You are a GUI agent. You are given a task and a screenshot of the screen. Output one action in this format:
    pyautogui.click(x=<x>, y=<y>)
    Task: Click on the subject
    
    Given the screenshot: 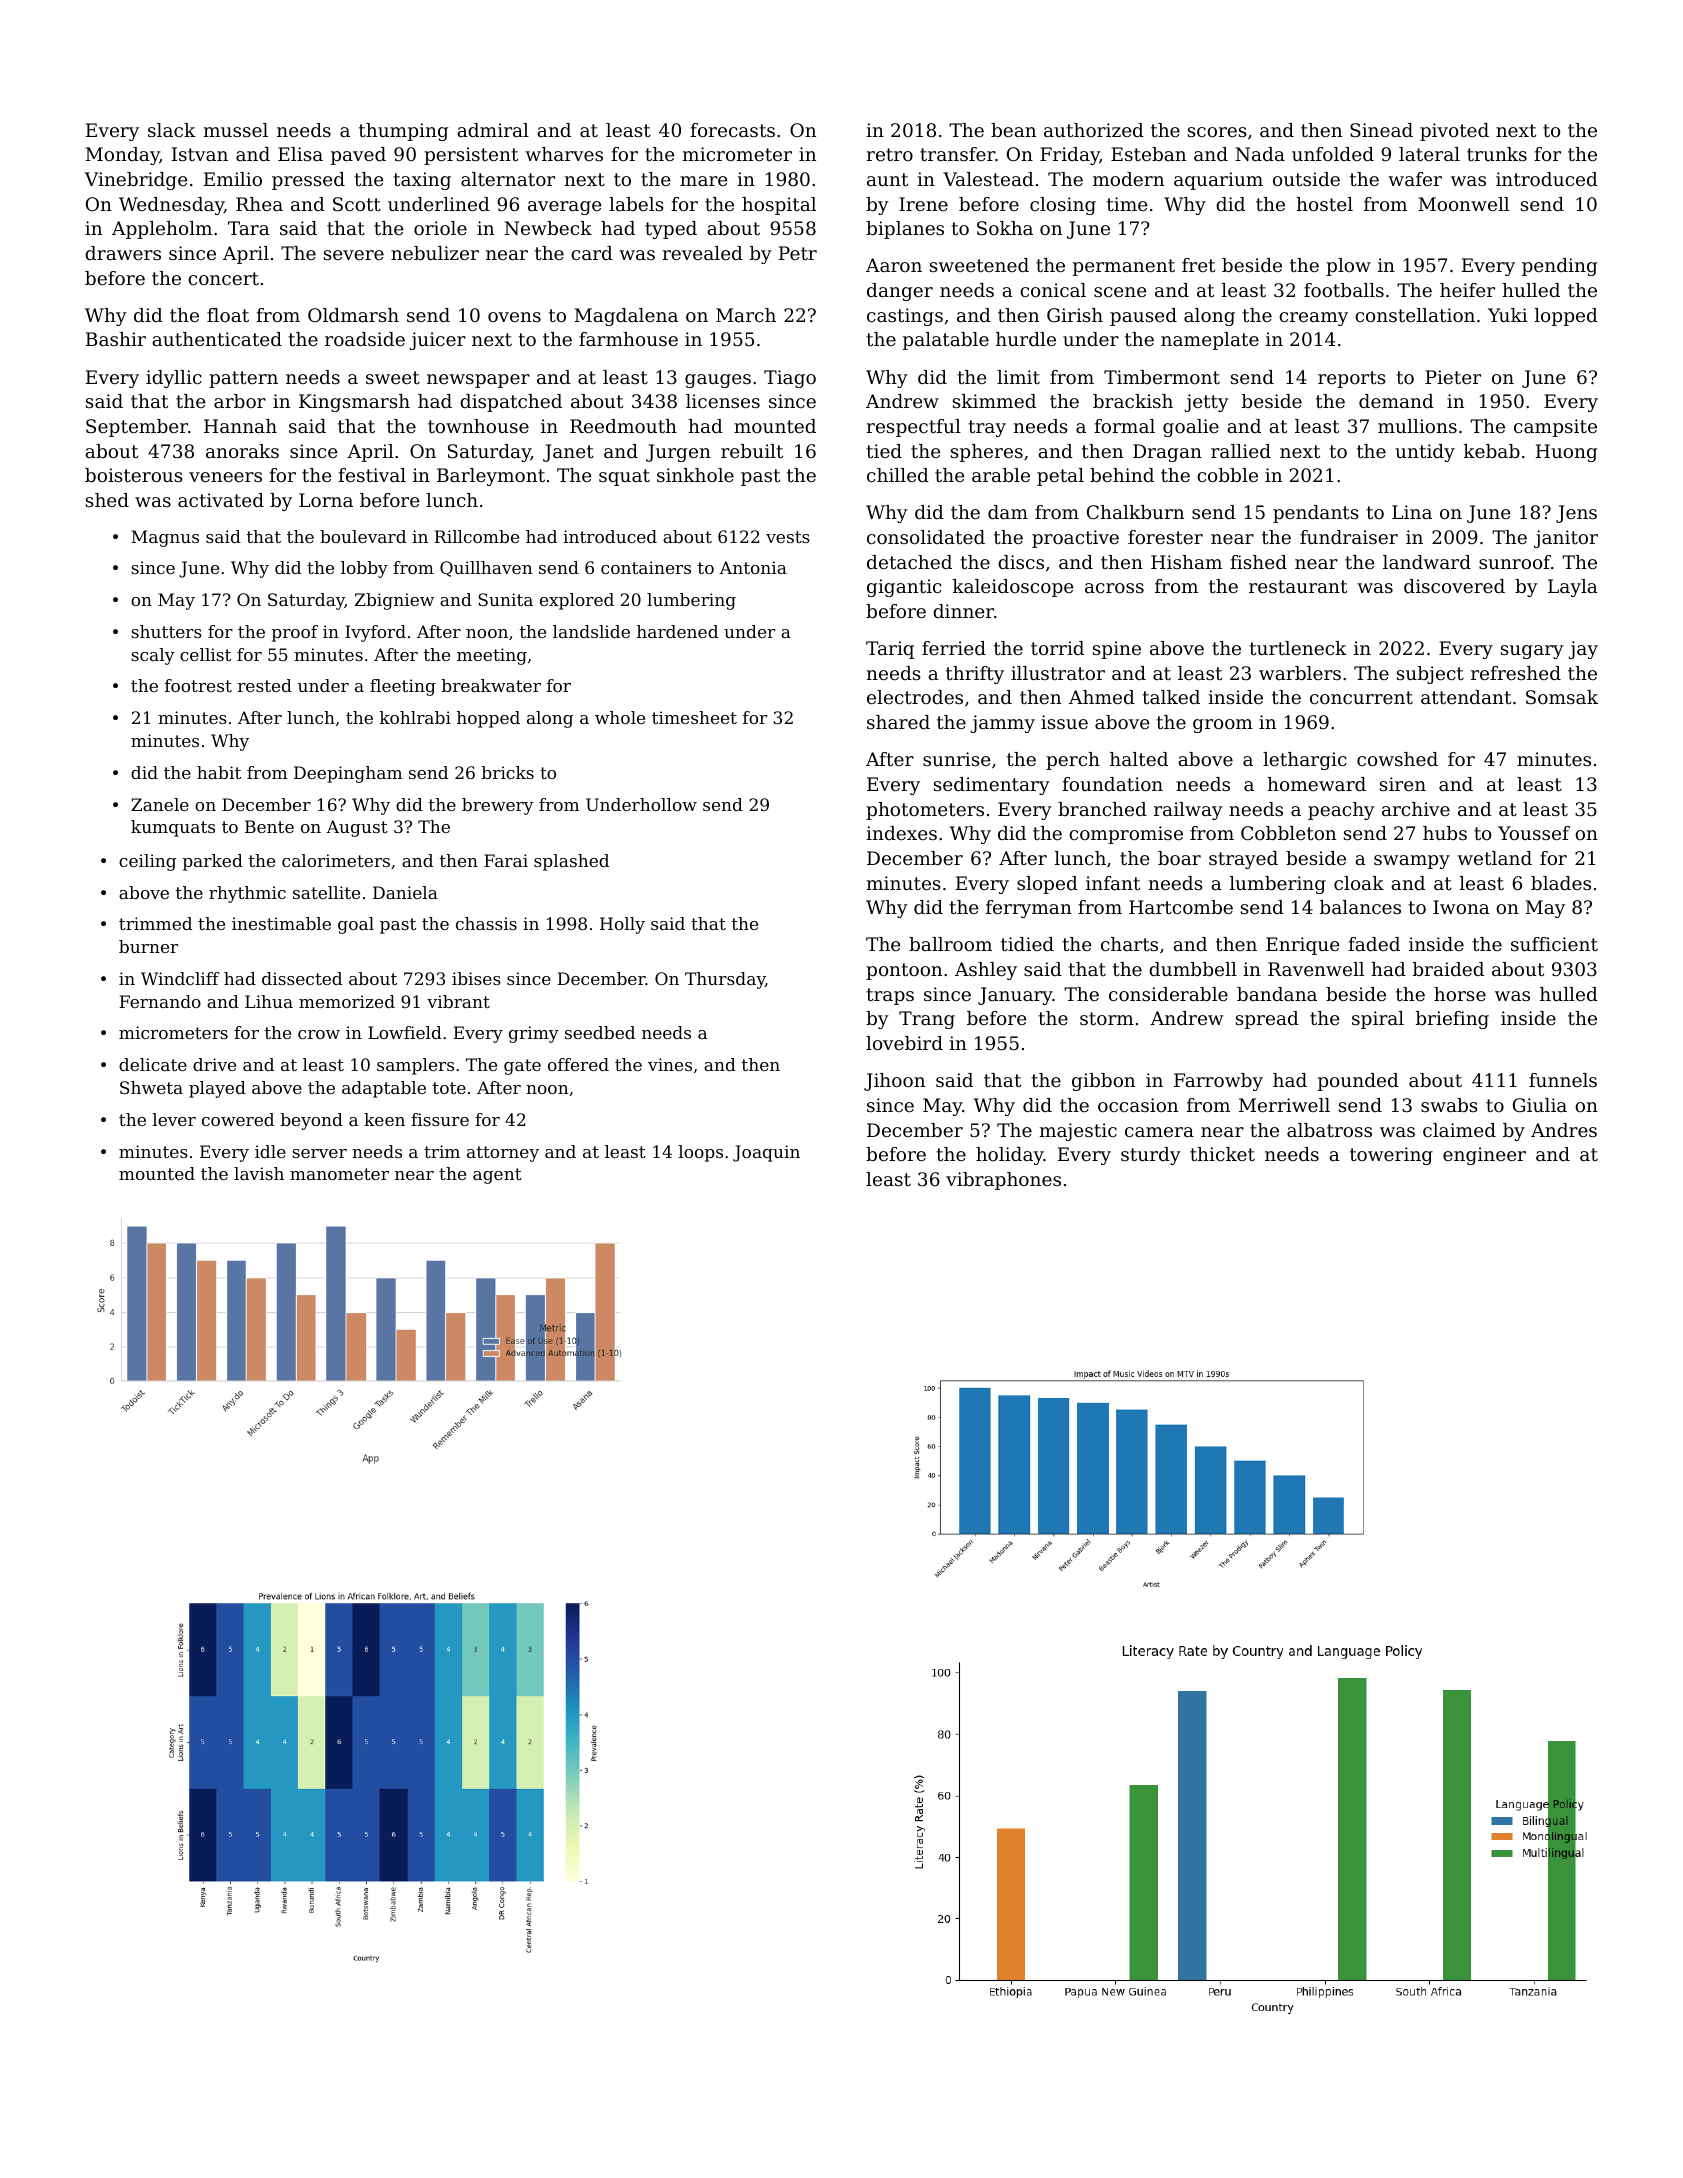 What is the action you would take?
    pyautogui.click(x=1430, y=675)
